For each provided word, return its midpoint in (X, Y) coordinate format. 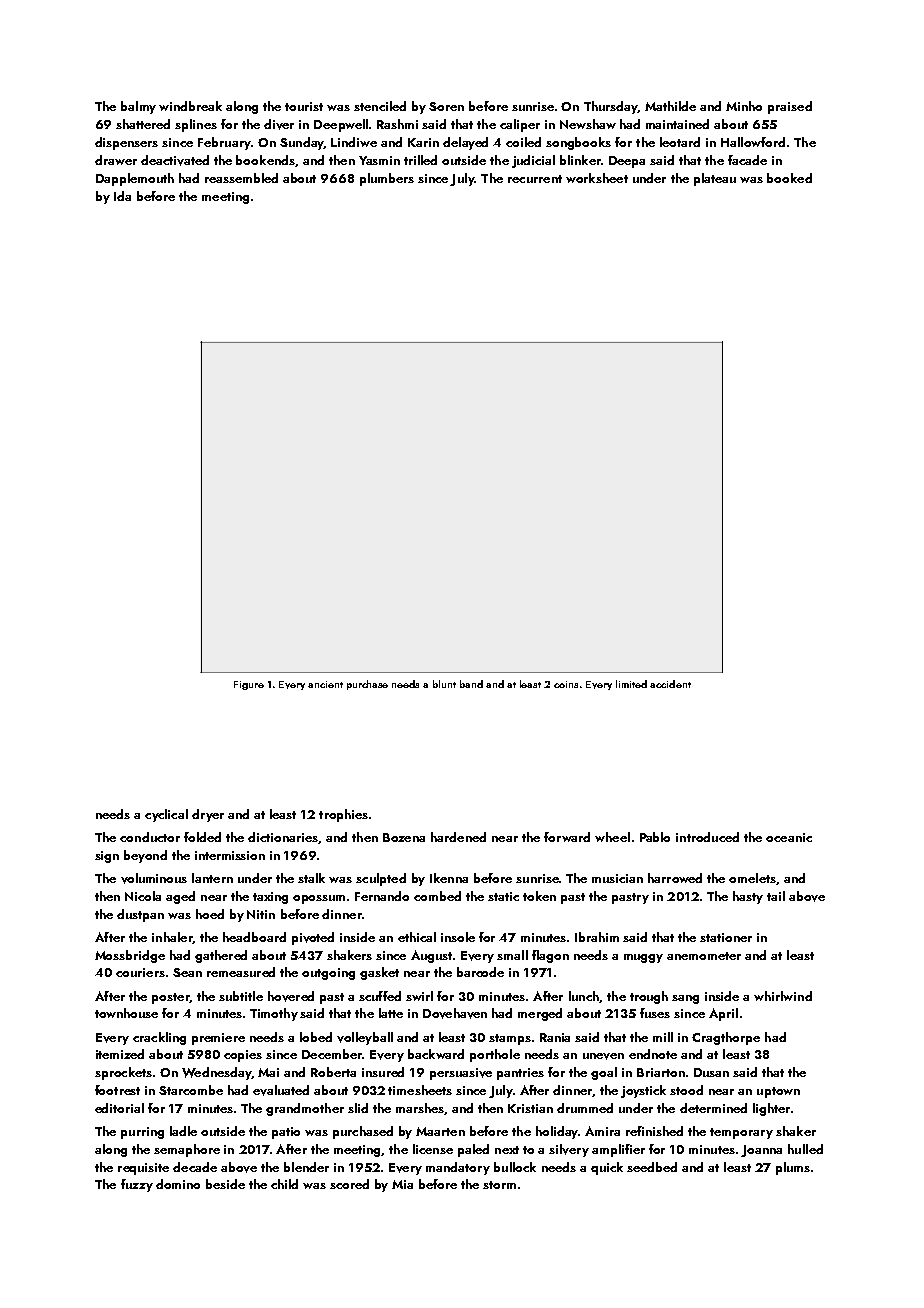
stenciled (380, 106)
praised (790, 107)
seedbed (652, 1167)
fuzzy (137, 1185)
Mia (402, 1184)
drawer (116, 160)
